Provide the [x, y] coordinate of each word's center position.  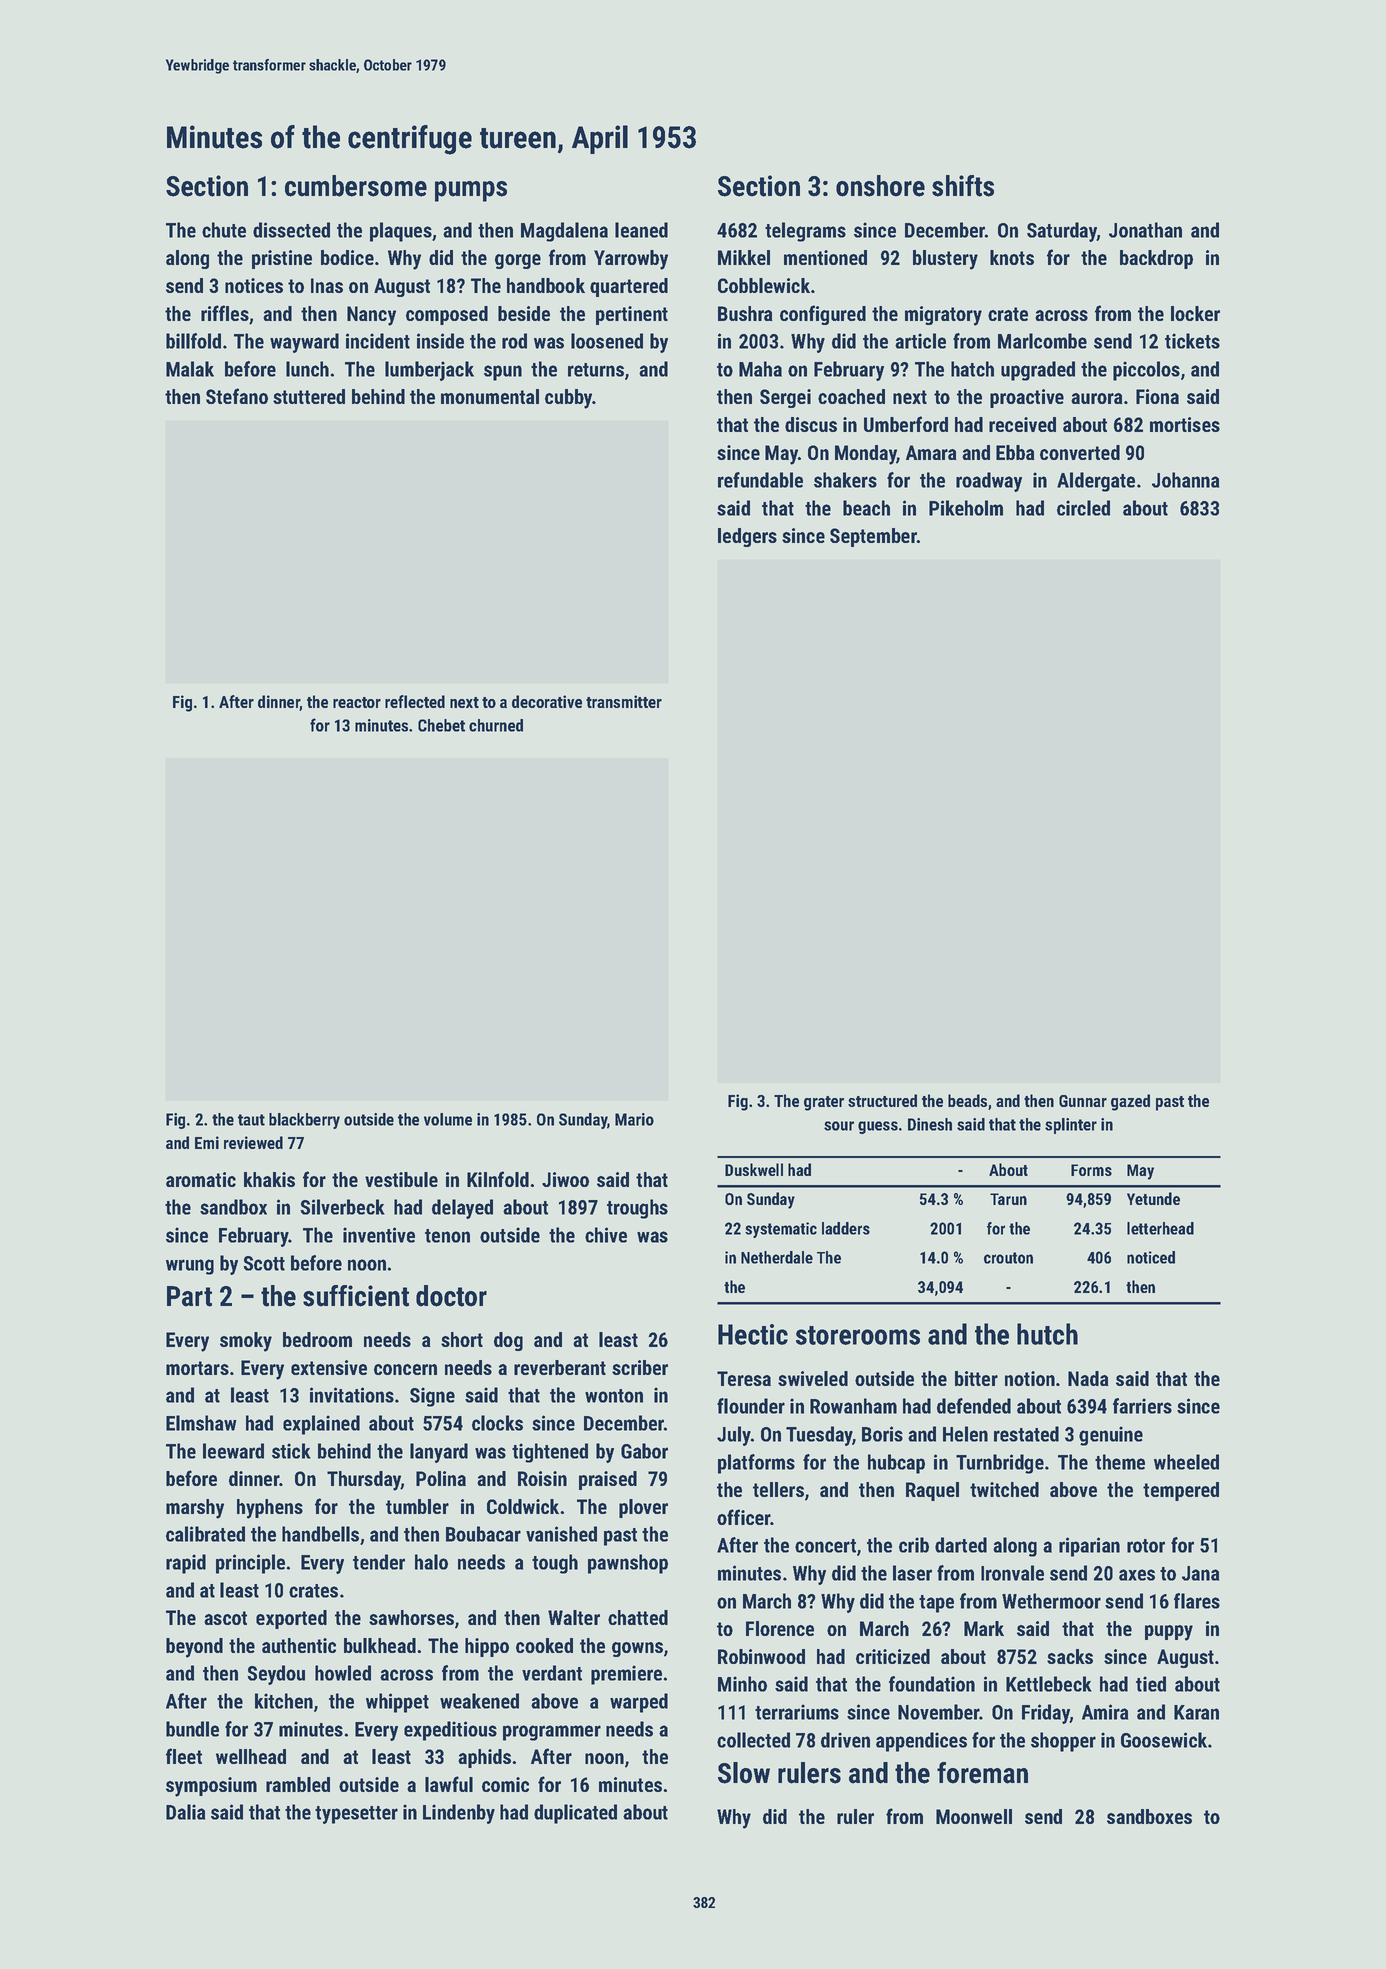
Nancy [371, 316]
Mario [634, 1119]
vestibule [401, 1179]
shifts [963, 186]
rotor [1146, 1546]
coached [851, 396]
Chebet [441, 725]
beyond [194, 1648]
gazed [1130, 1102]
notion [1030, 1378]
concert [825, 1546]
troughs [637, 1209]
